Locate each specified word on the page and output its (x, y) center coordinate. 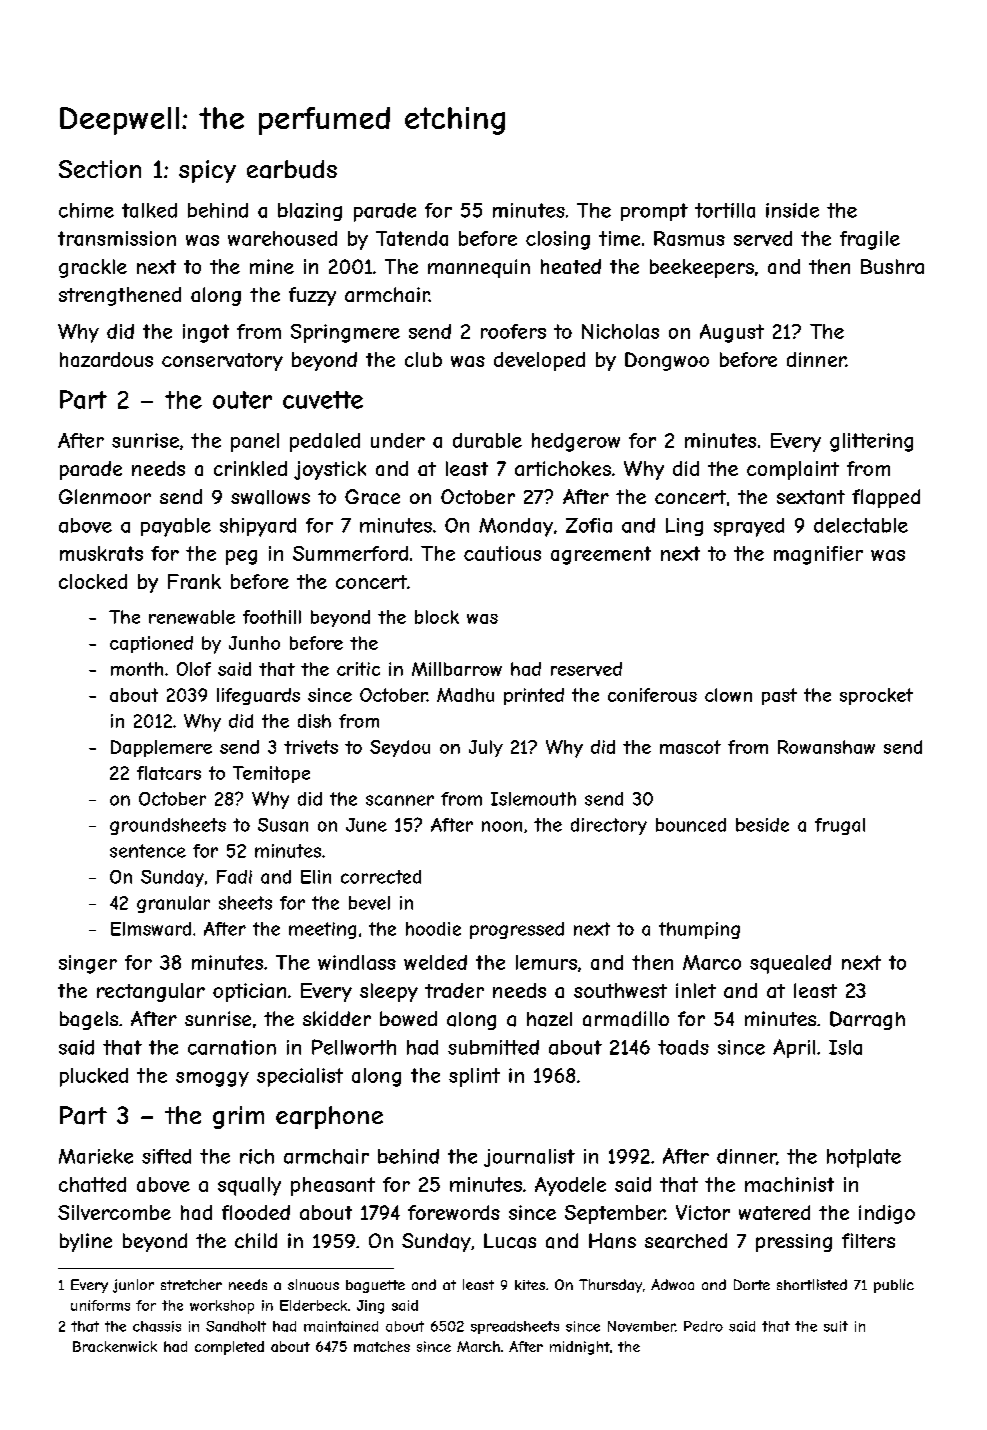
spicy (207, 171)
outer (242, 400)
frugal (840, 826)
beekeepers (702, 268)
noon (502, 826)
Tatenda (412, 238)
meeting (322, 930)
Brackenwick (115, 1346)
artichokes (563, 468)
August (732, 333)
